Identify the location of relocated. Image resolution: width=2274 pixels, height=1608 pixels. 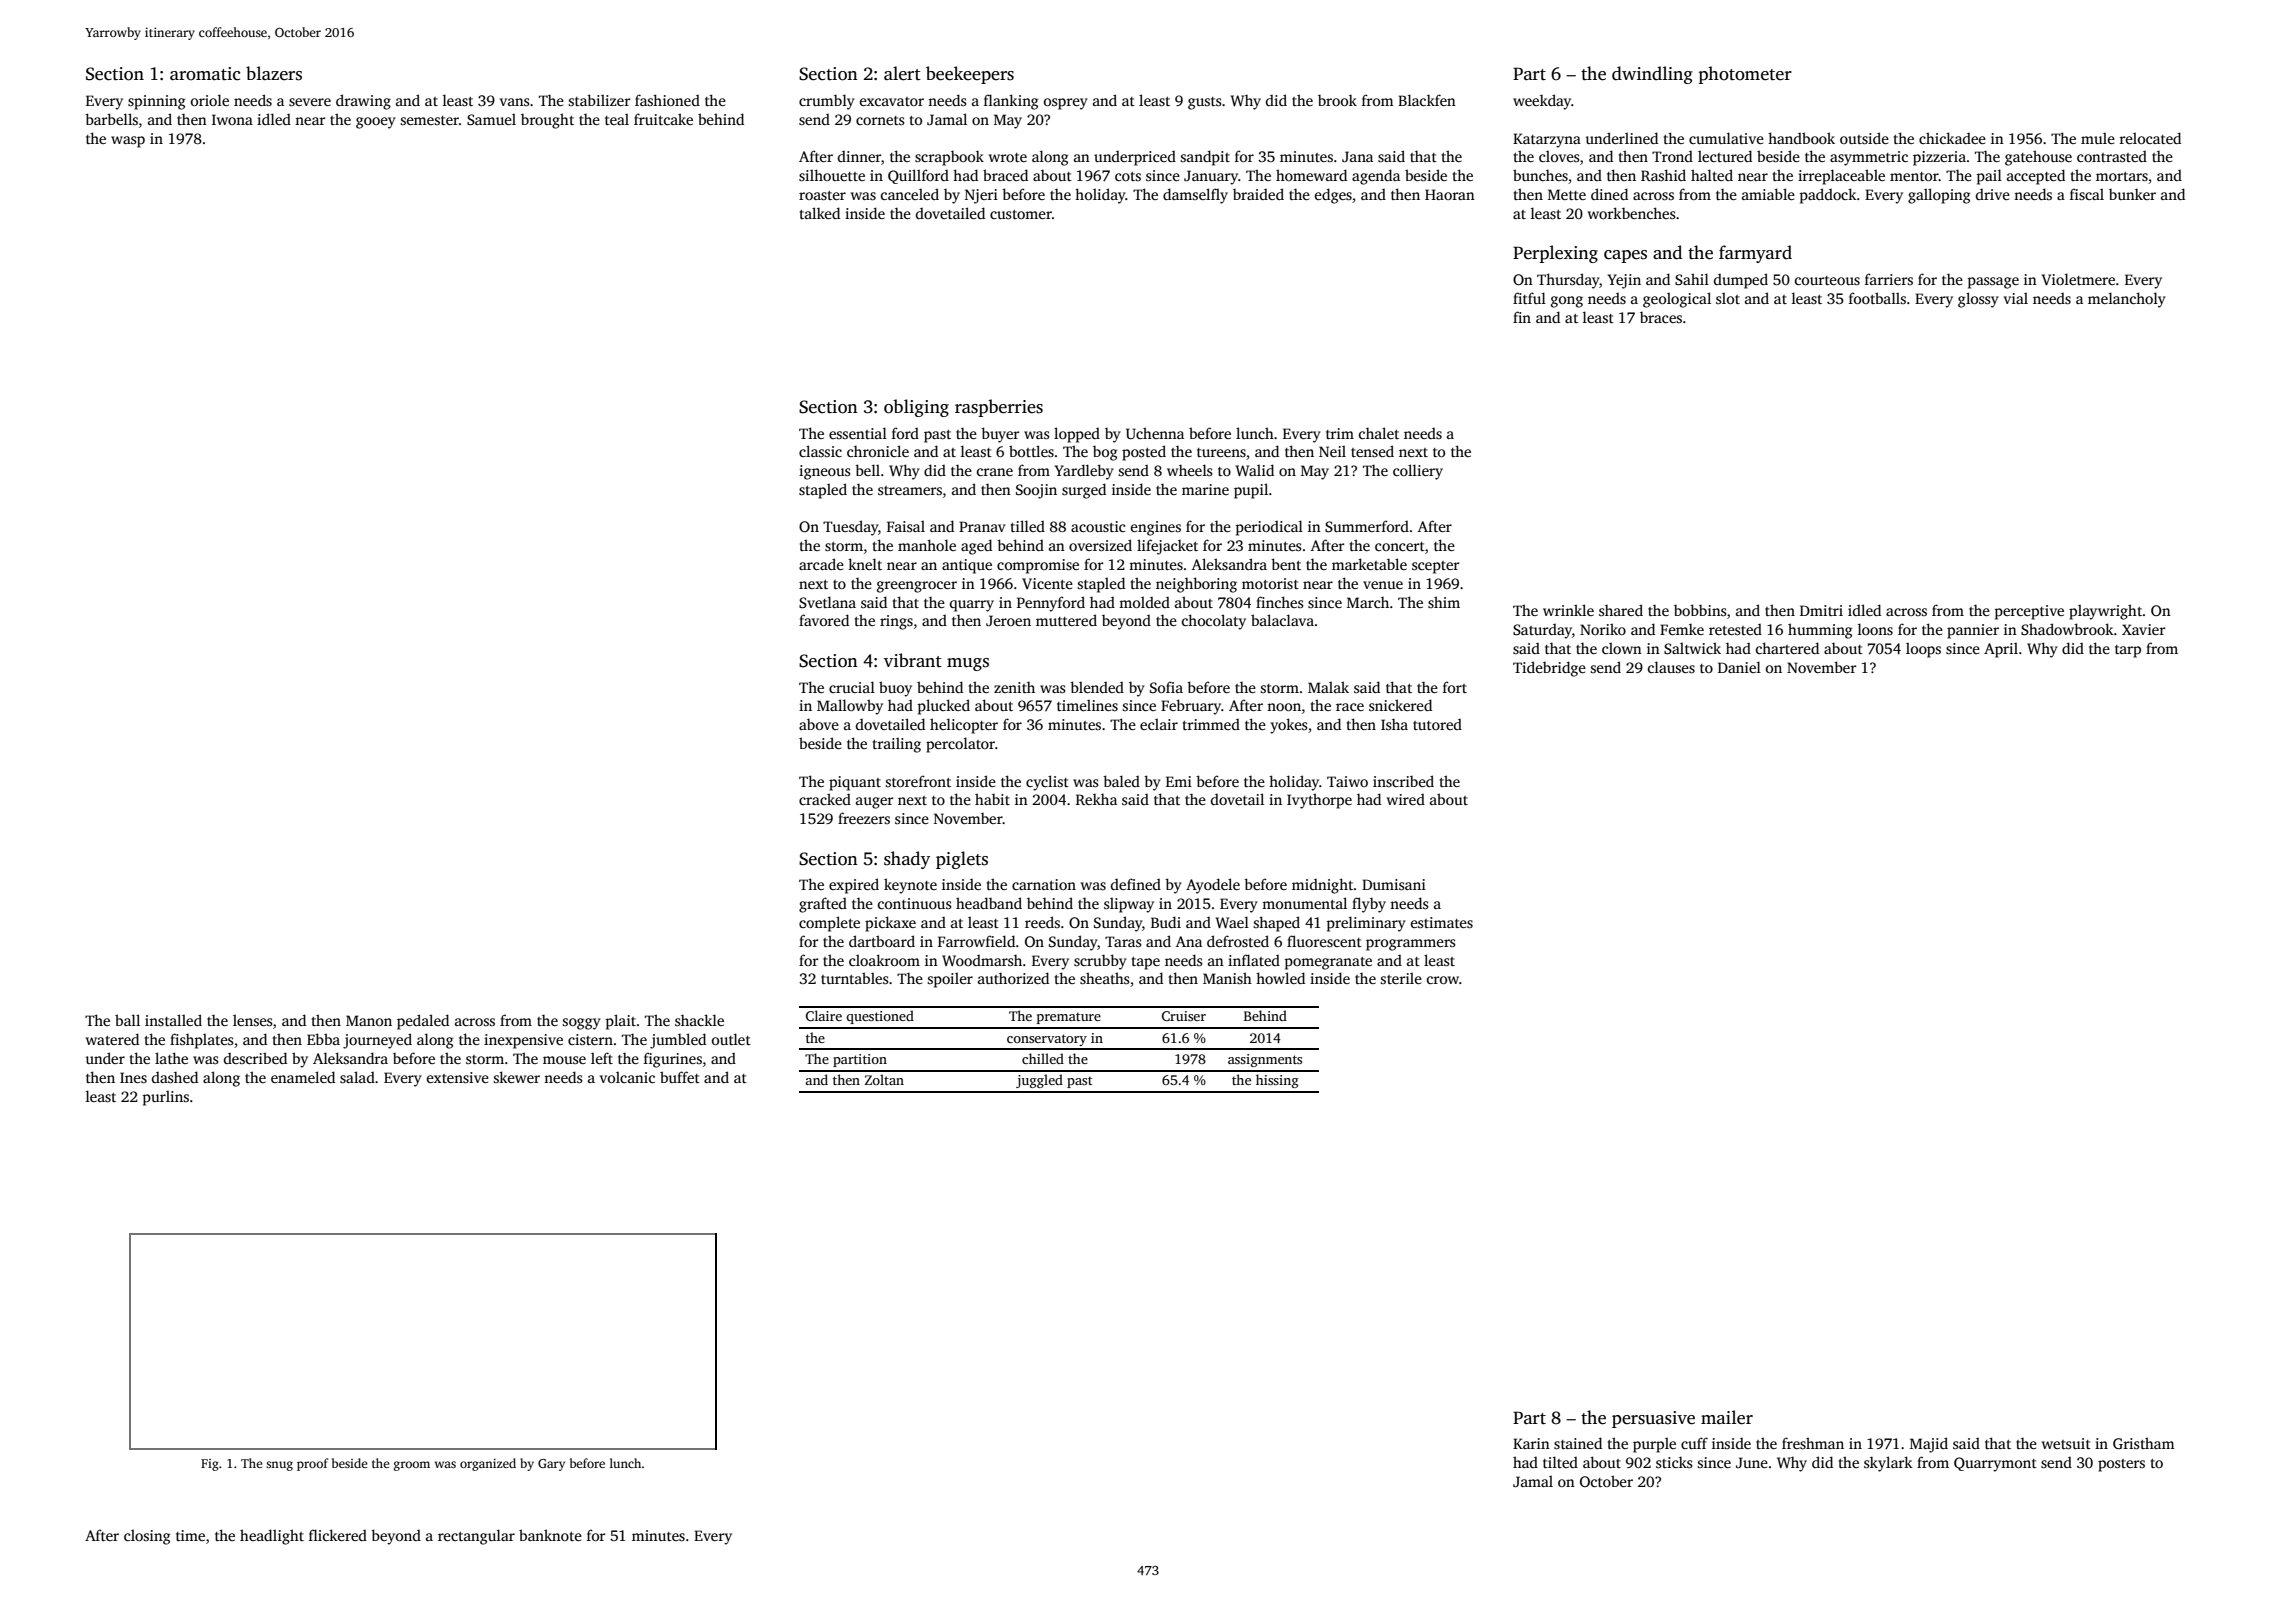
(2150, 138).
